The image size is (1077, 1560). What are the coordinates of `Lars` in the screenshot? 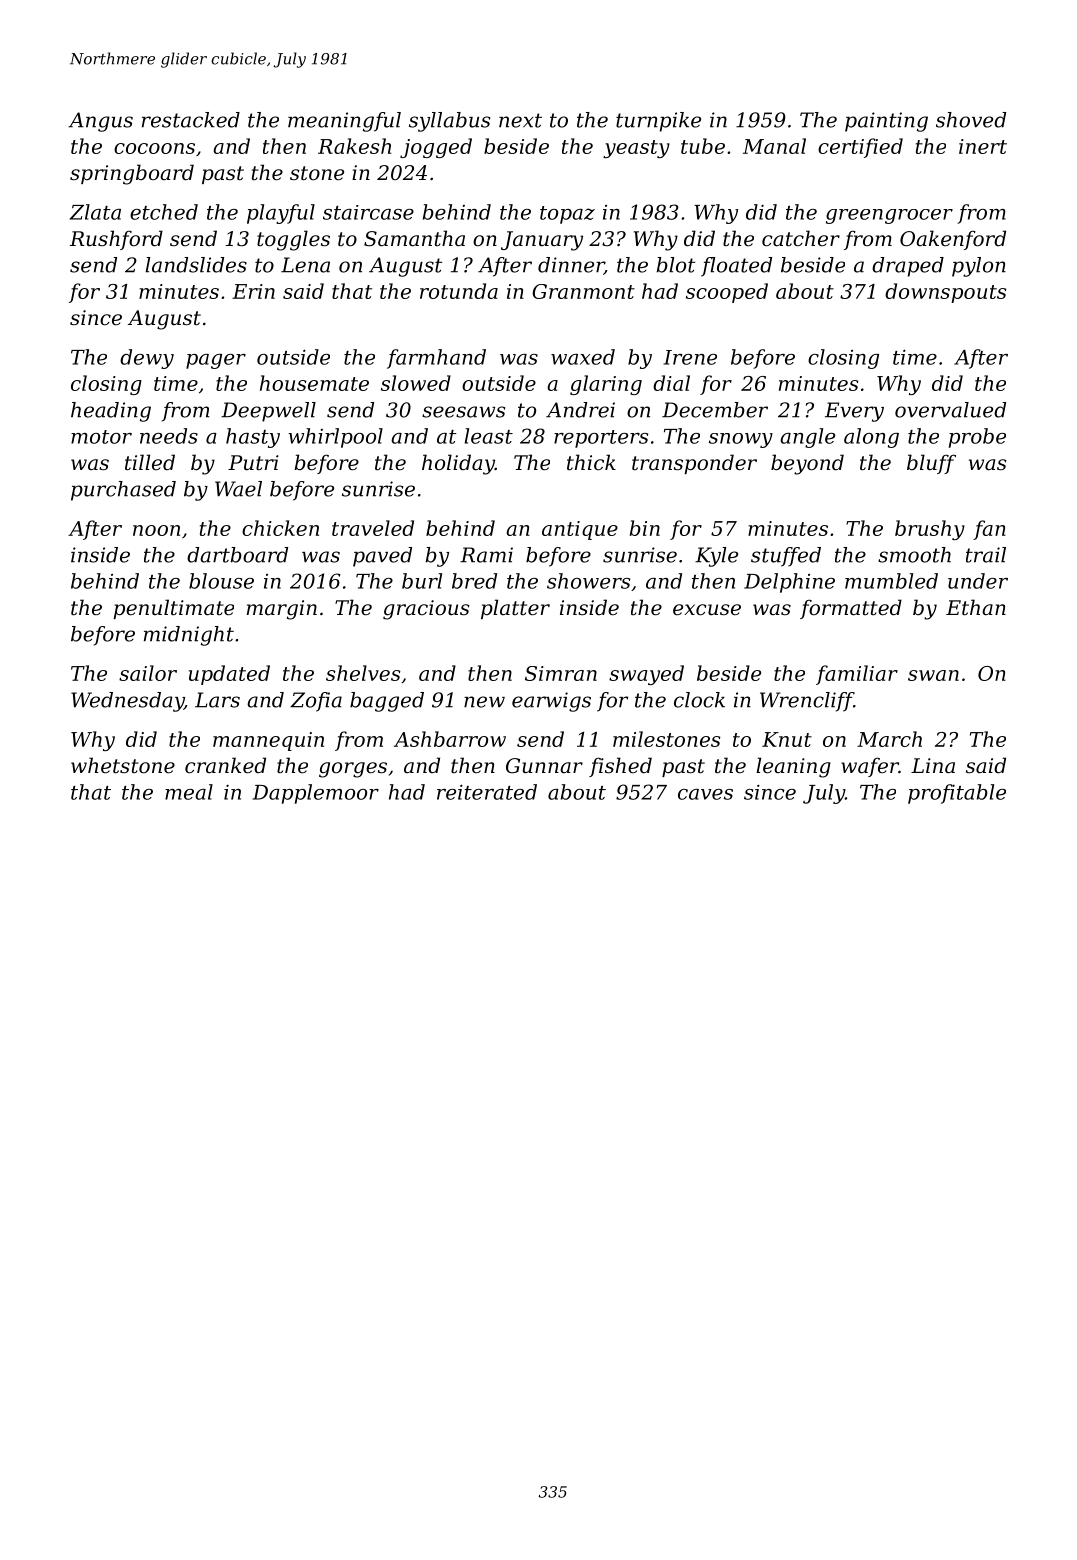 It's located at (217, 700).
